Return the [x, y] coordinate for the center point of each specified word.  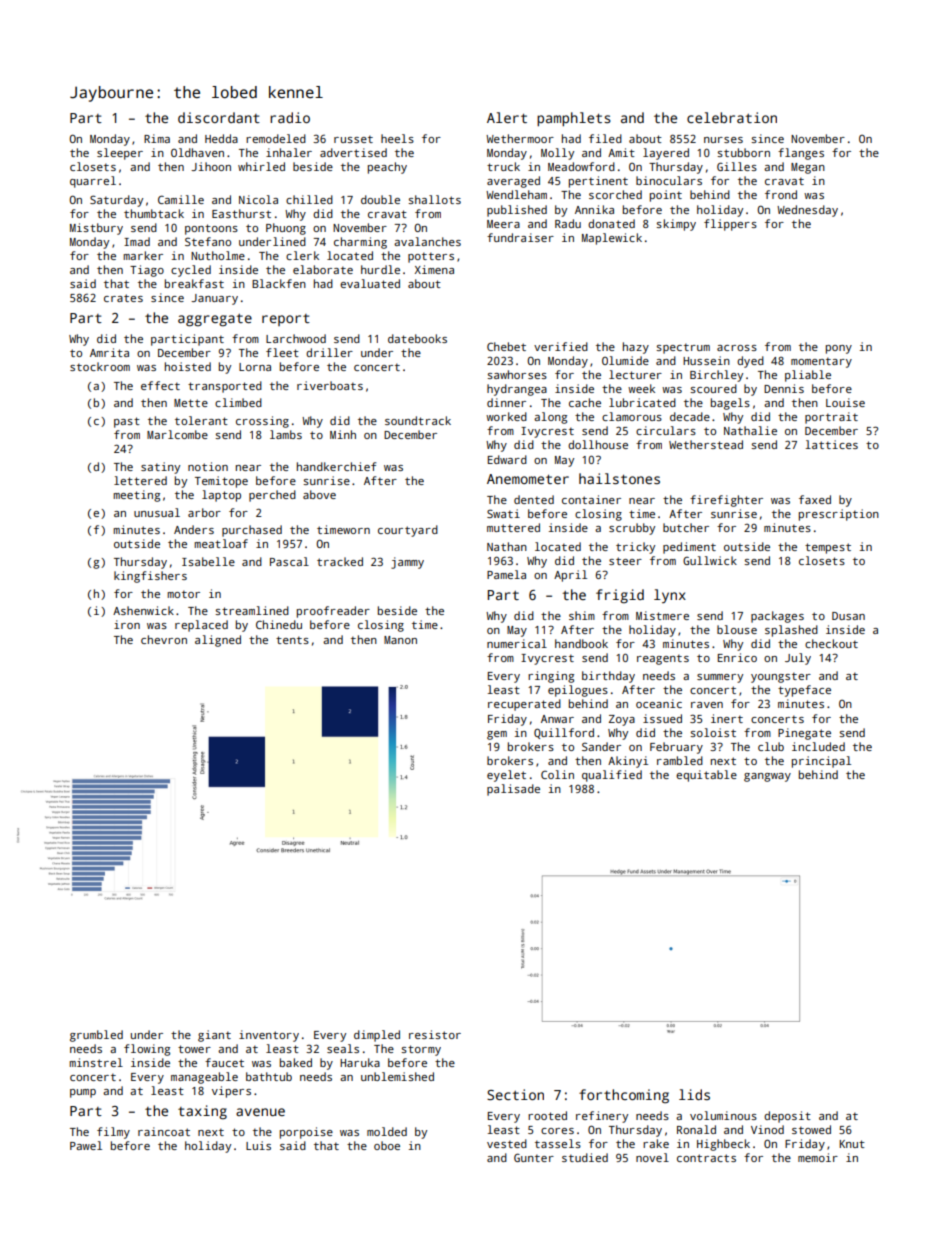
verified [561, 346]
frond [781, 194]
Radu [568, 223]
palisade [513, 790]
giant [214, 1036]
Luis [258, 1145]
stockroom [100, 366]
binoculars [669, 180]
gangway [767, 777]
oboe [387, 1145]
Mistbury [96, 229]
